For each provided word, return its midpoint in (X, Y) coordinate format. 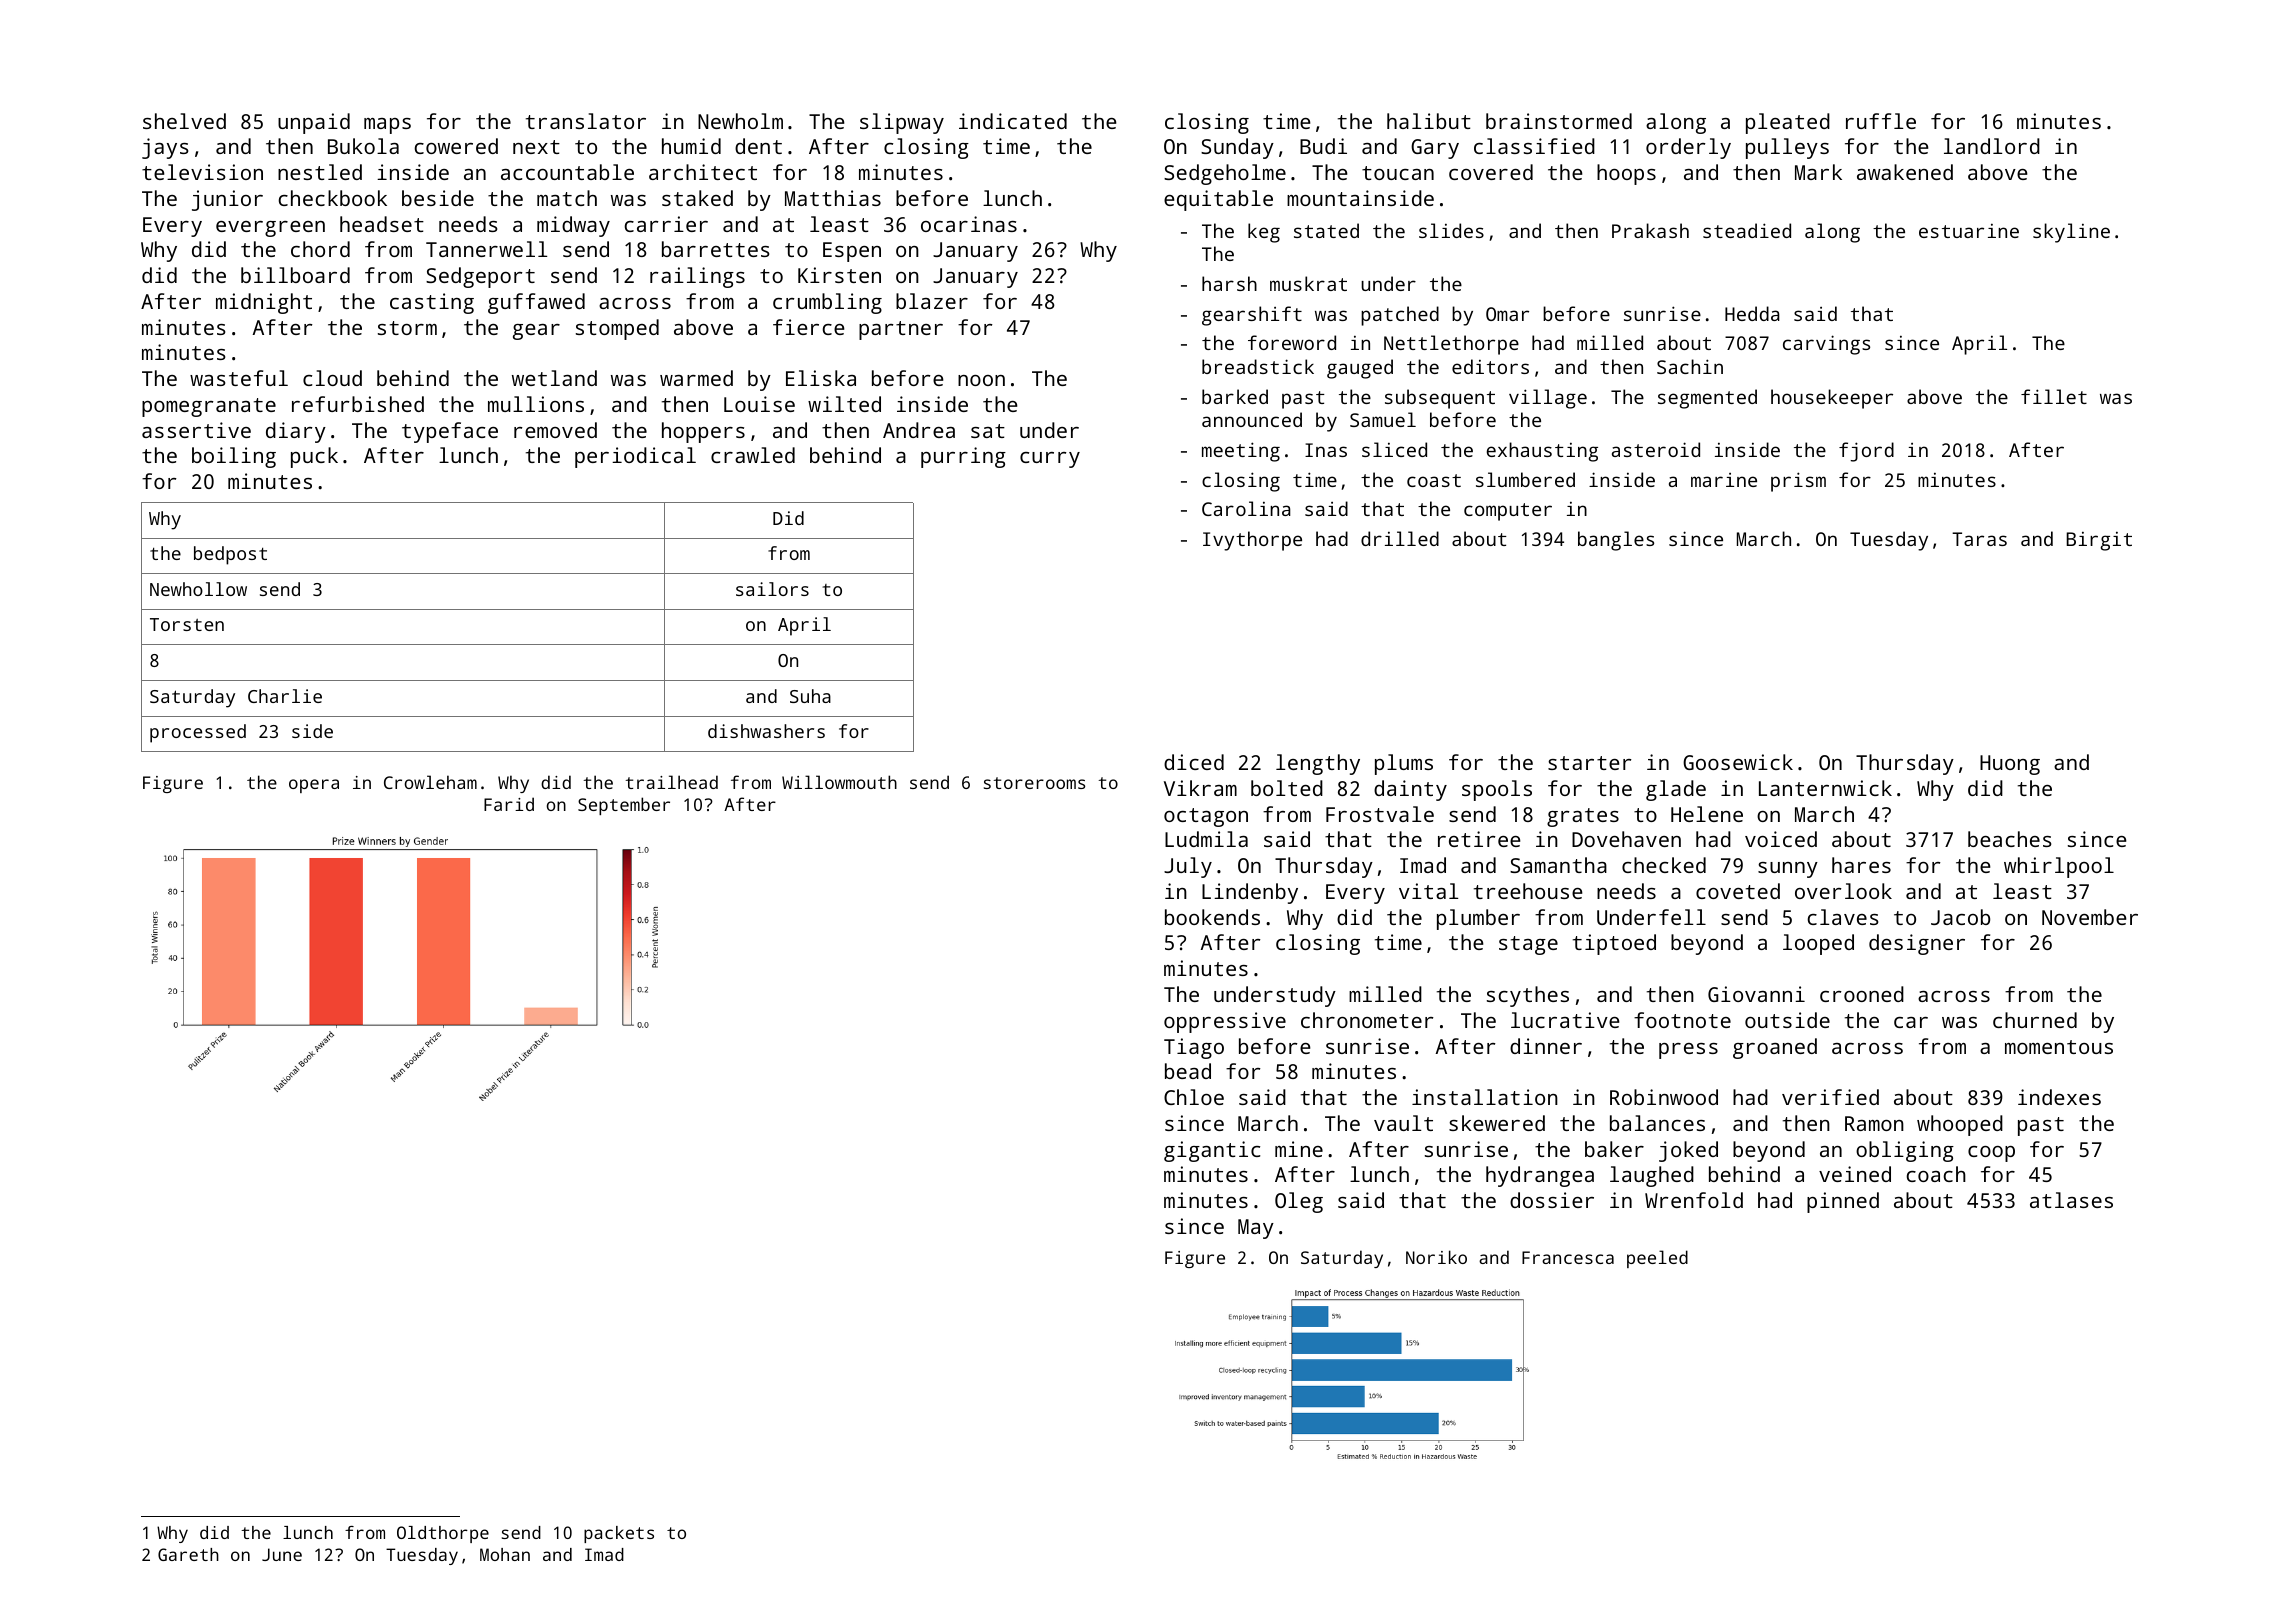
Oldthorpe (443, 1534)
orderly (1688, 148)
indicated (1013, 121)
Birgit (2099, 541)
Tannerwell (486, 249)
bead (1188, 1071)
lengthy (1318, 764)
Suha (810, 696)
